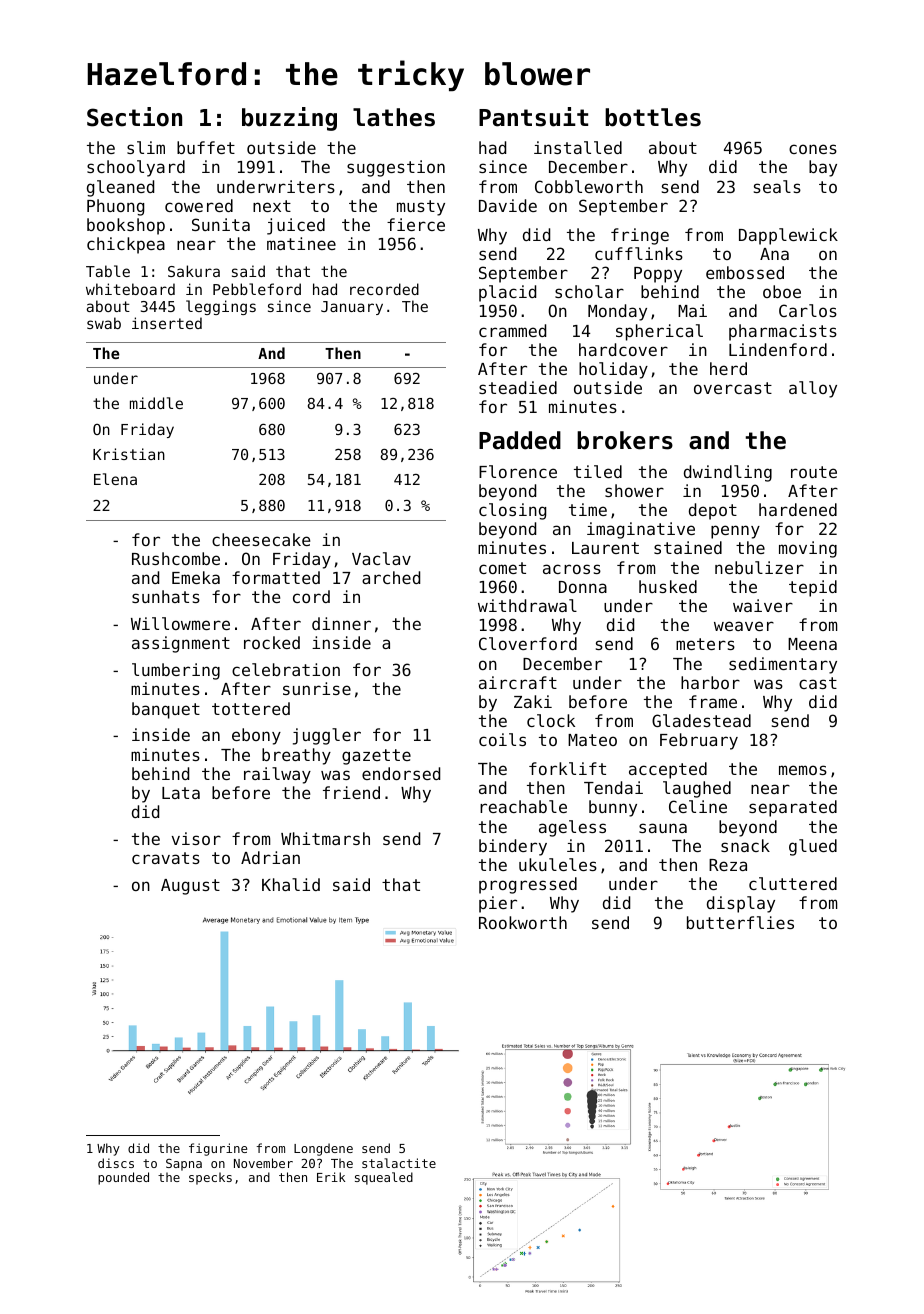  Describe the element at coordinates (812, 644) in the page. I see `Meena` at that location.
